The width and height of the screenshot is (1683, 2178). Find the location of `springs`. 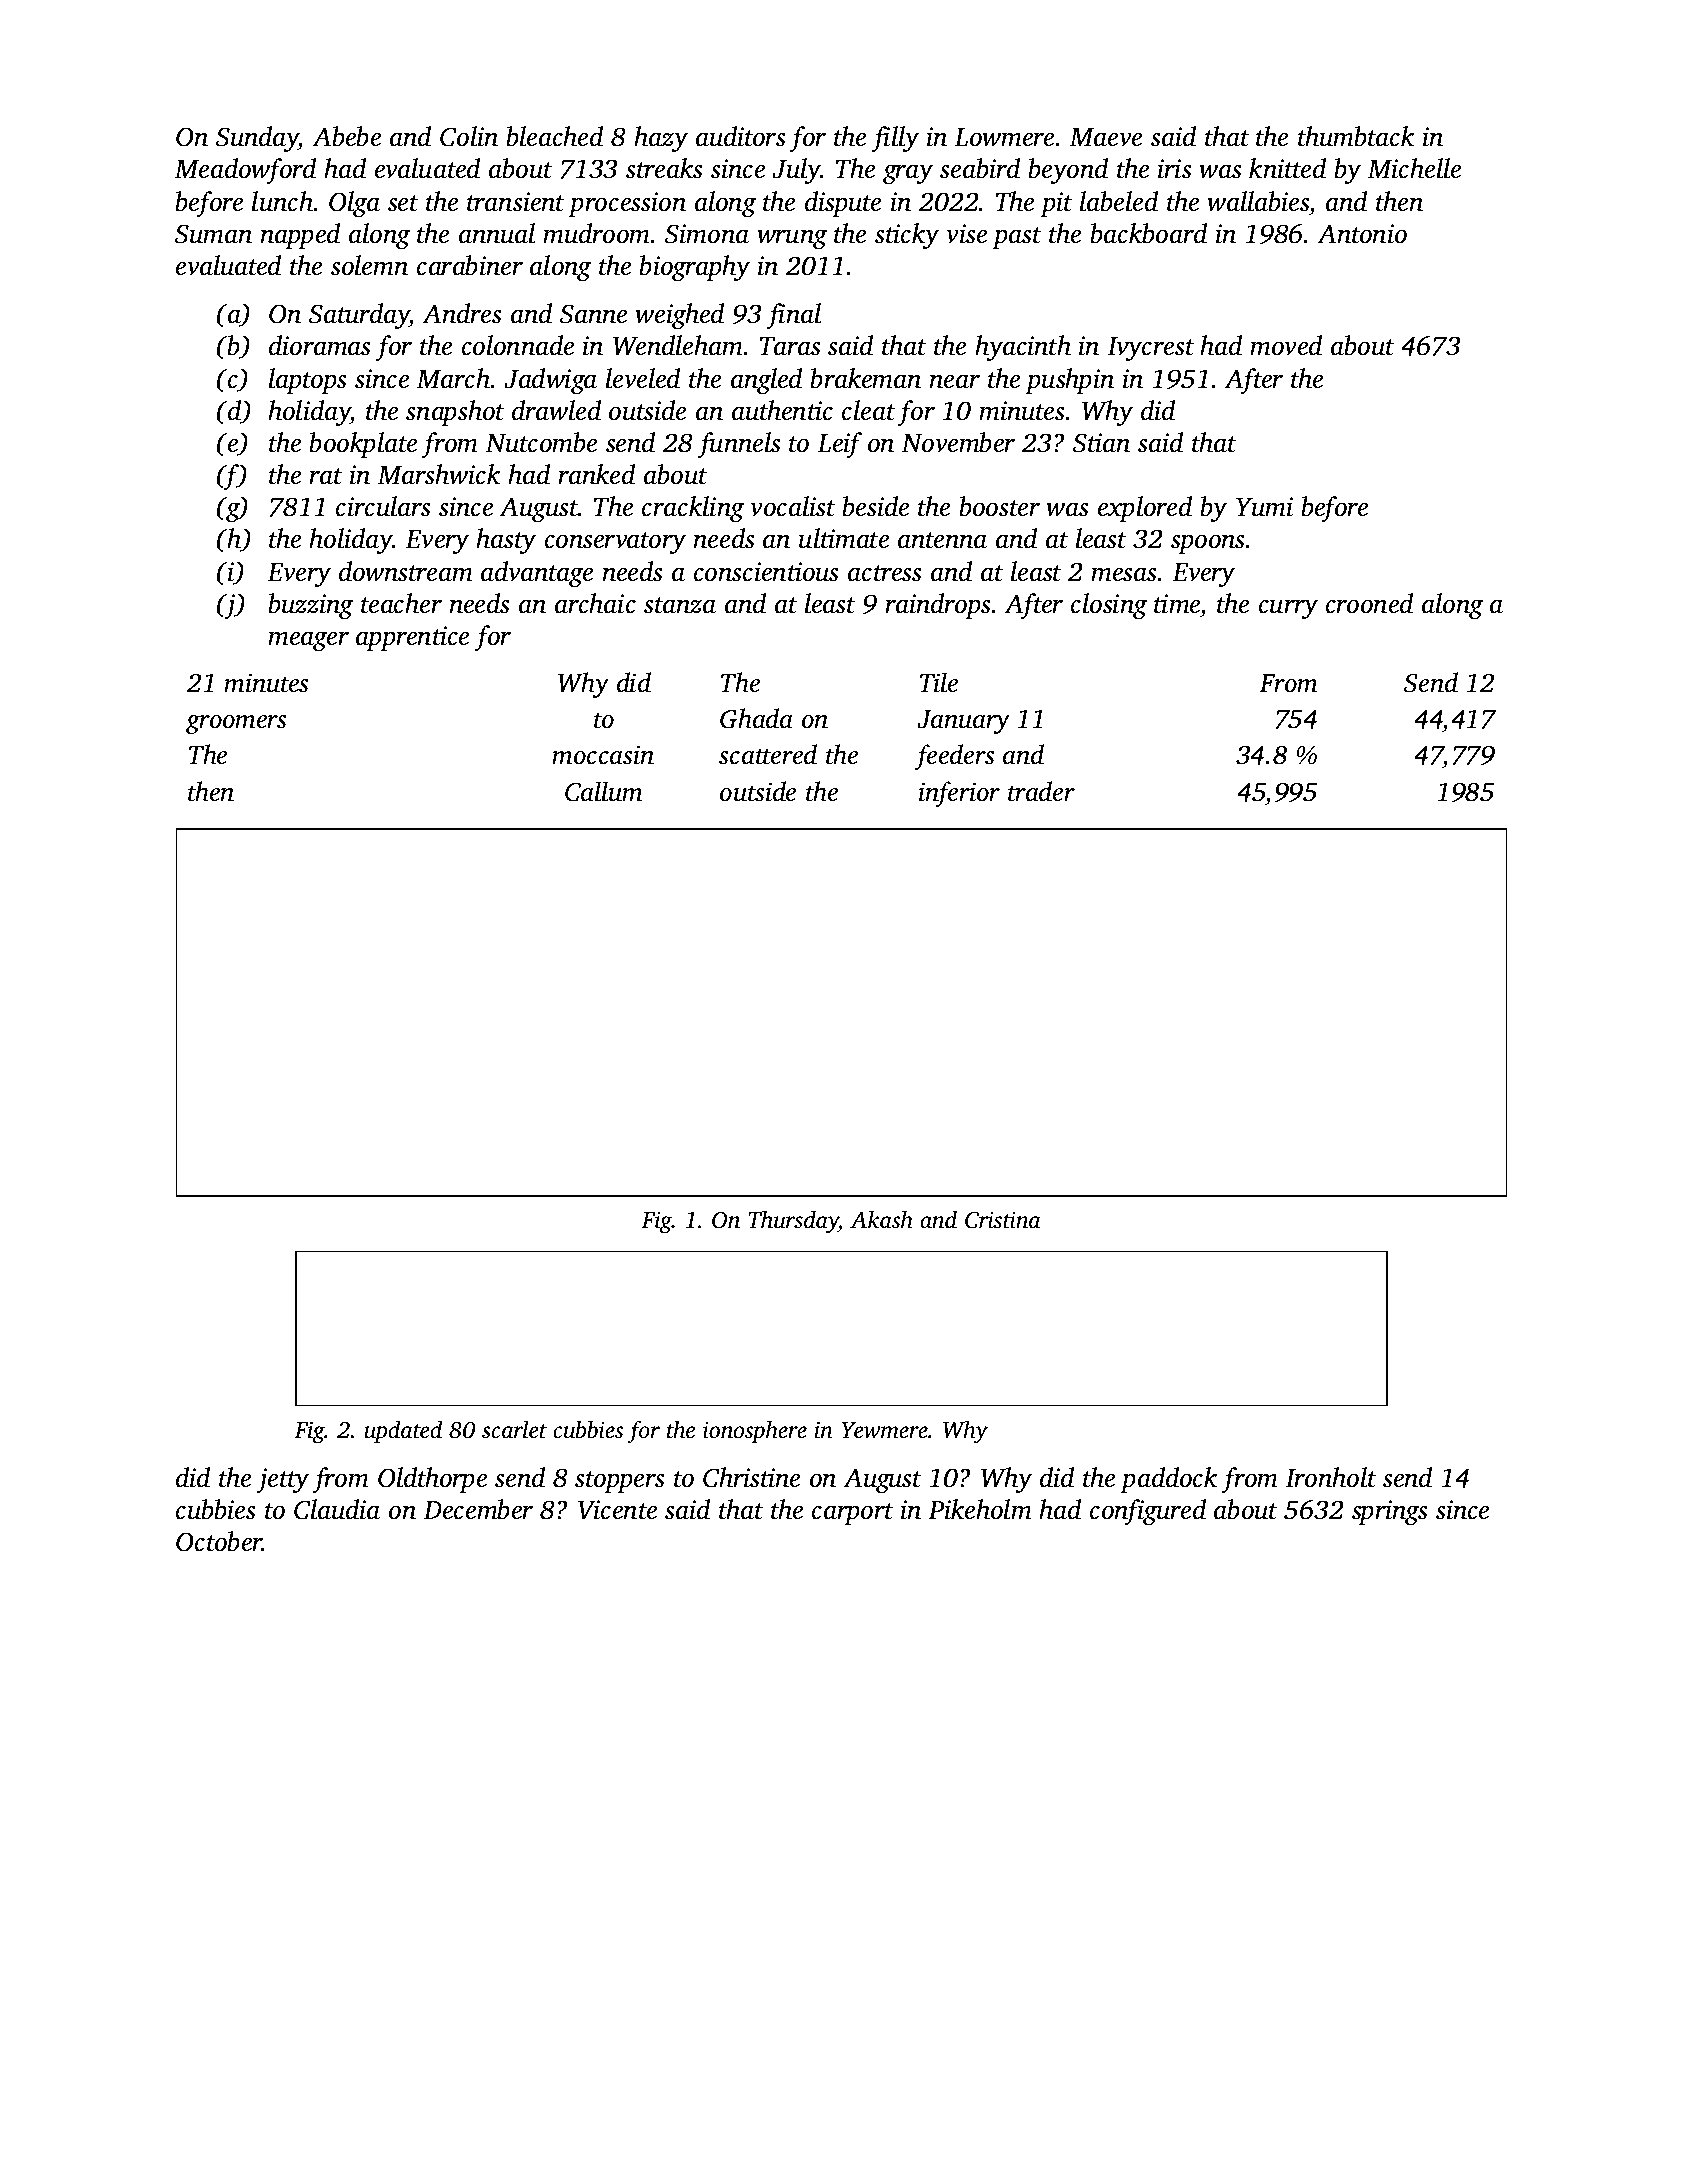

springs is located at coordinates (1390, 1512).
